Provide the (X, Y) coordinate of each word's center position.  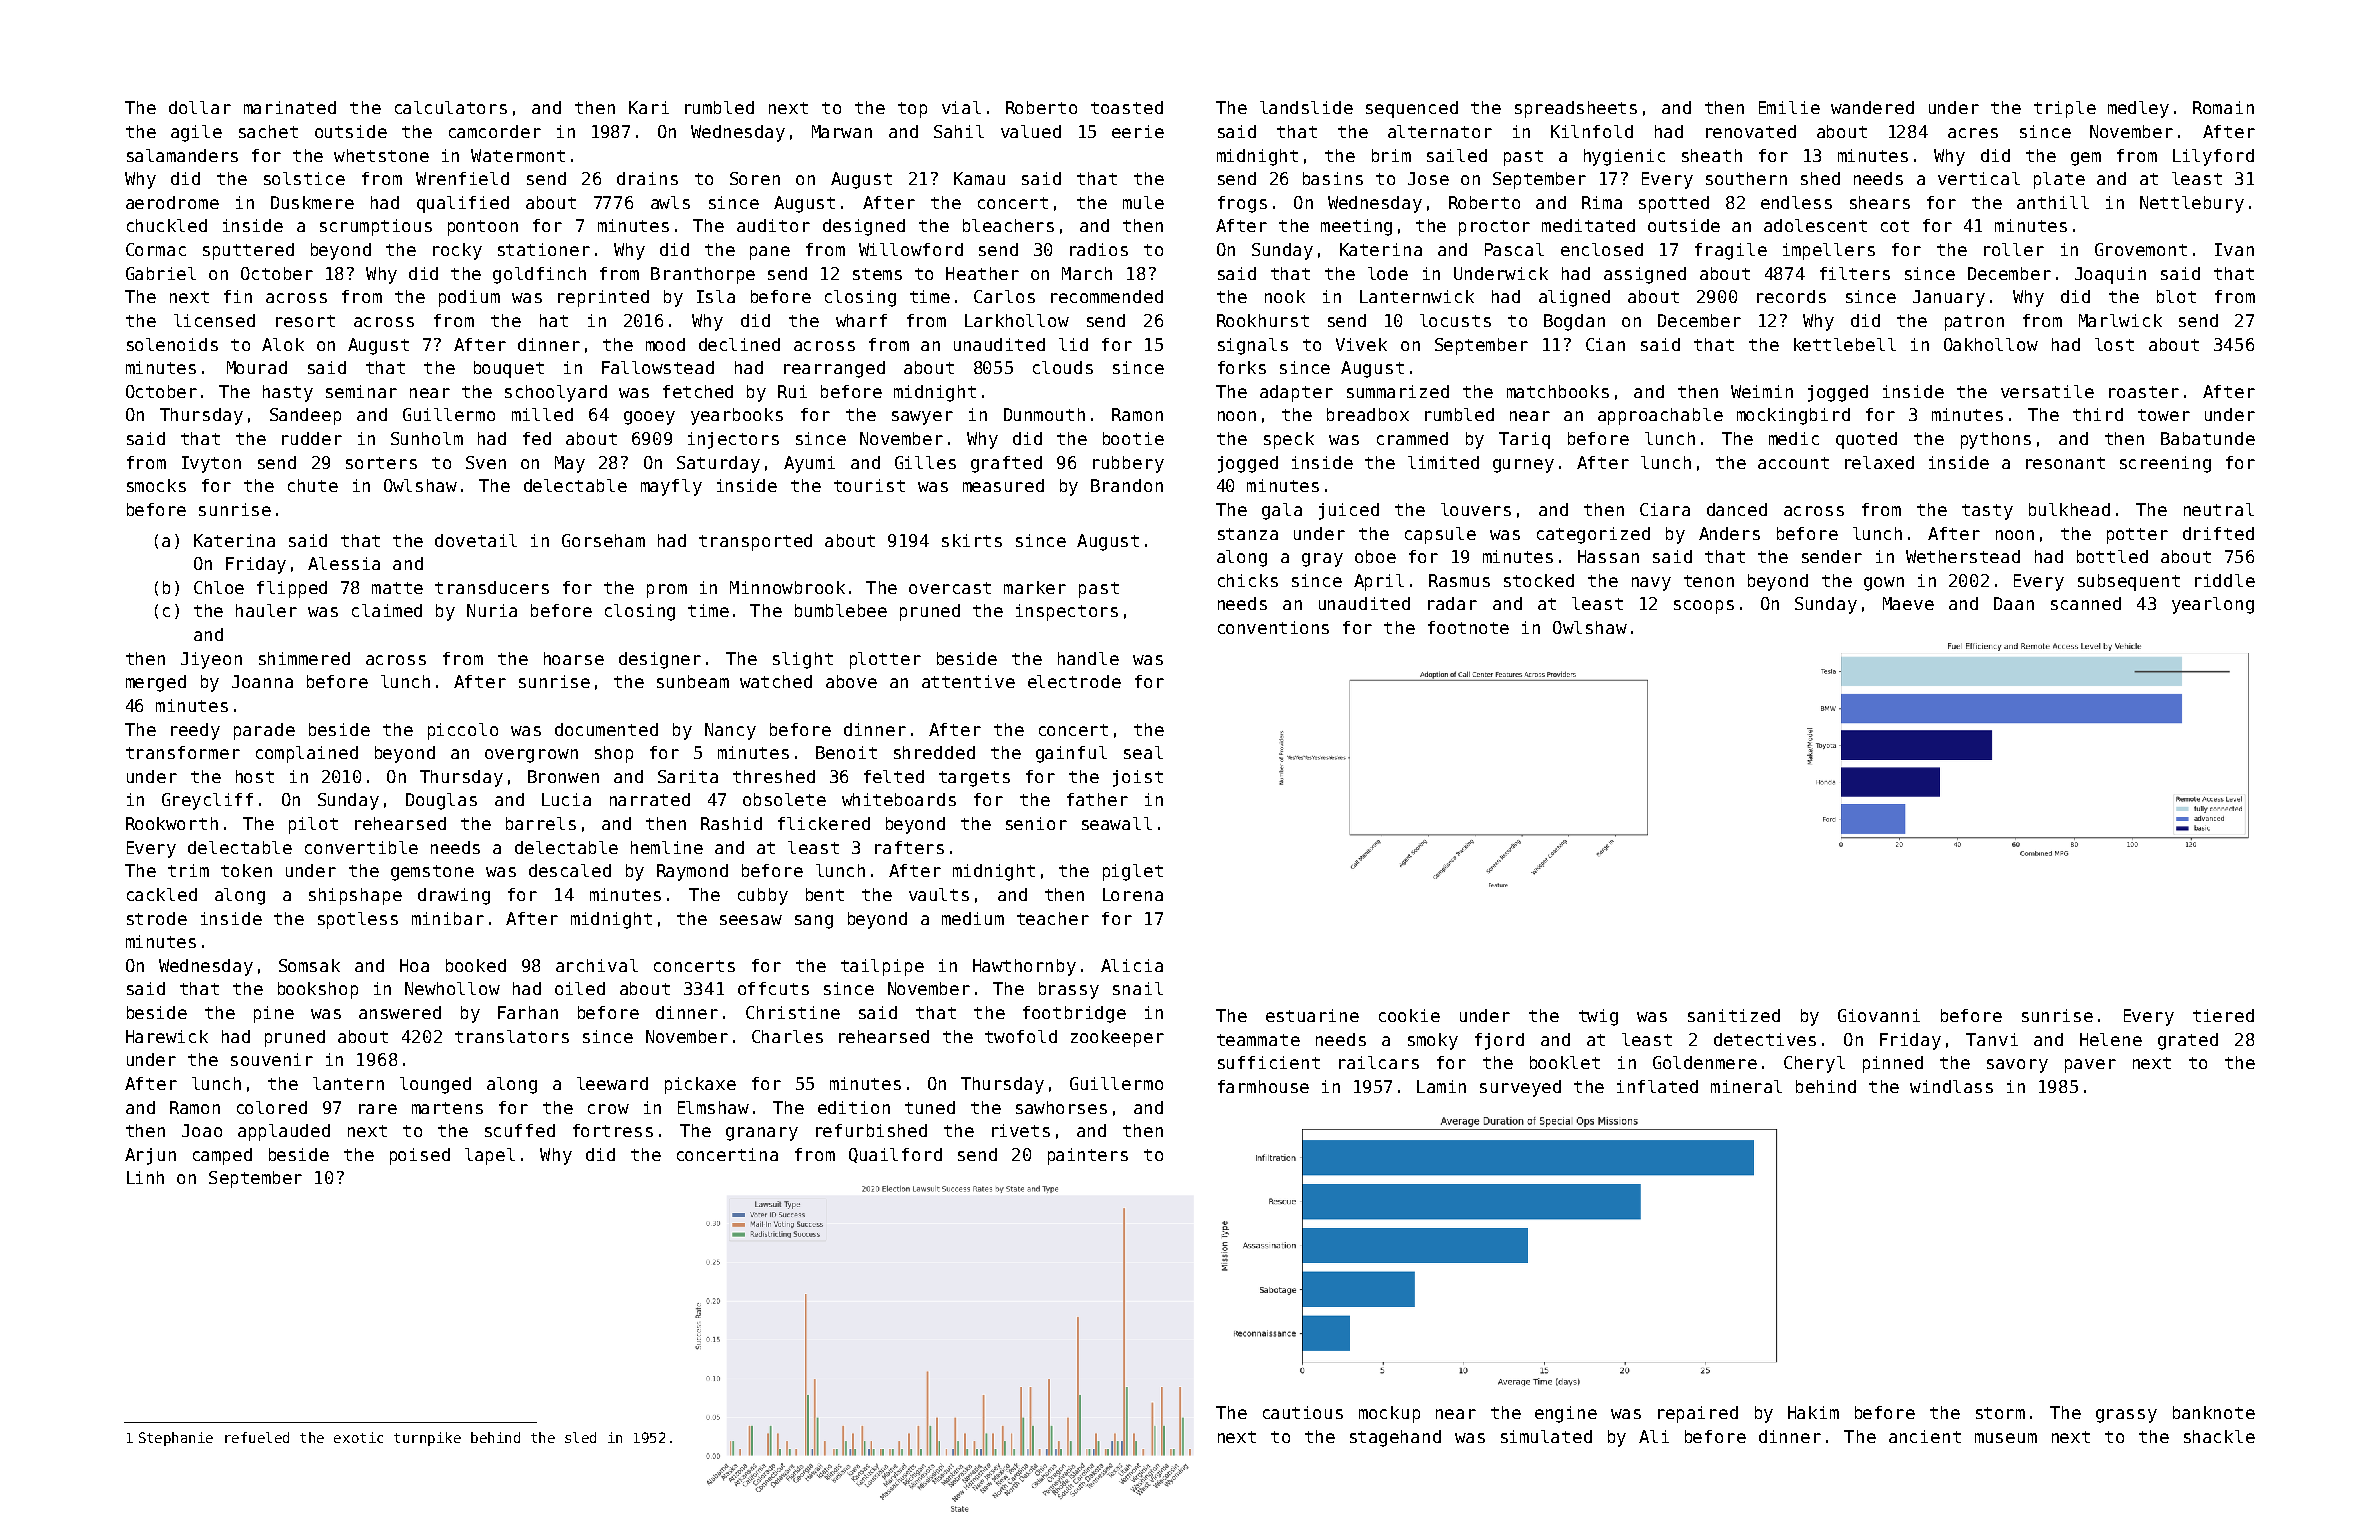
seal (1143, 752)
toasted (1127, 107)
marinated (290, 107)
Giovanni (1879, 1015)
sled (580, 1437)
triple (2065, 109)
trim (188, 870)
